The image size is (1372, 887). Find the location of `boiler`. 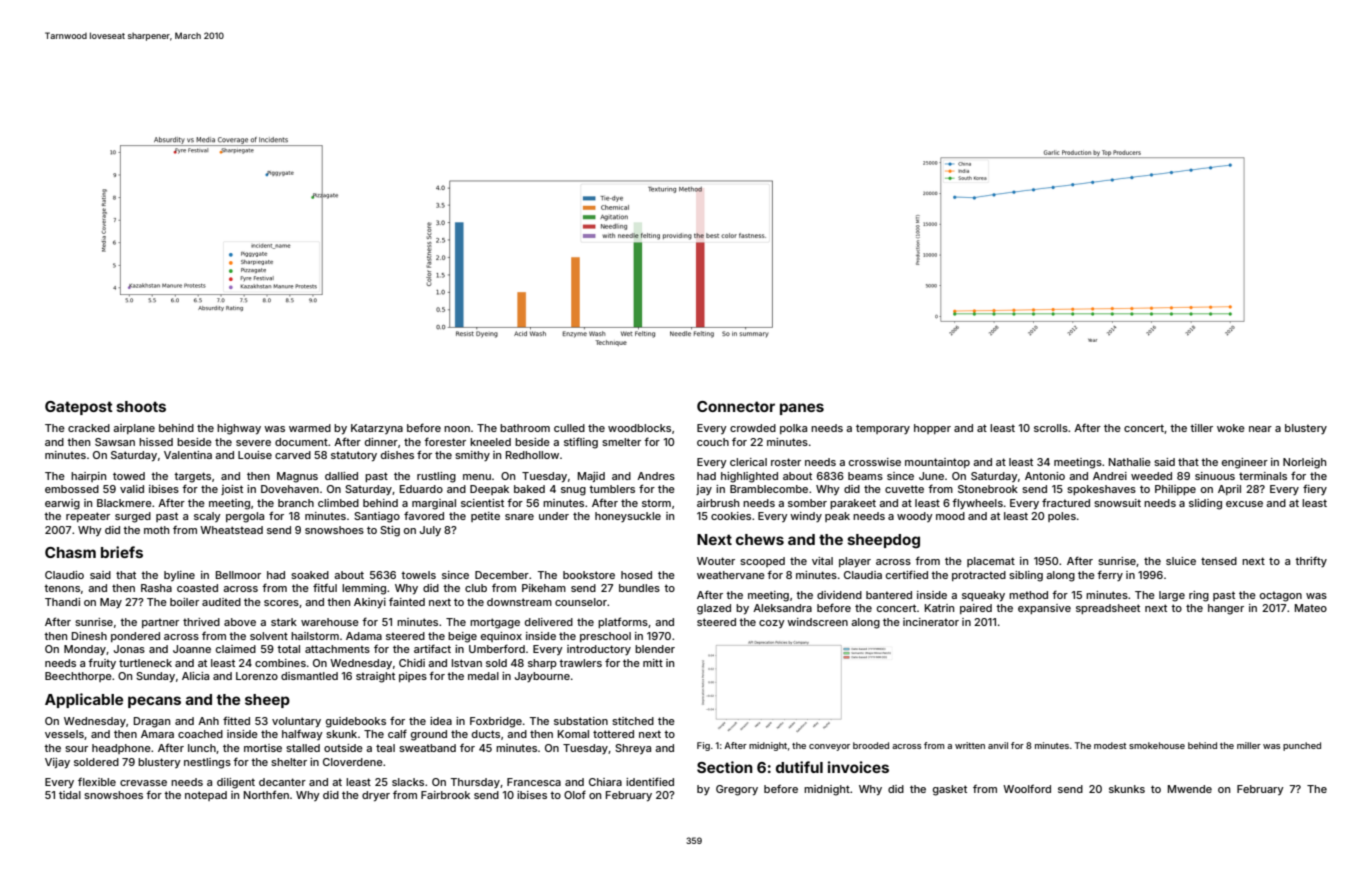

boiler is located at coordinates (184, 602).
